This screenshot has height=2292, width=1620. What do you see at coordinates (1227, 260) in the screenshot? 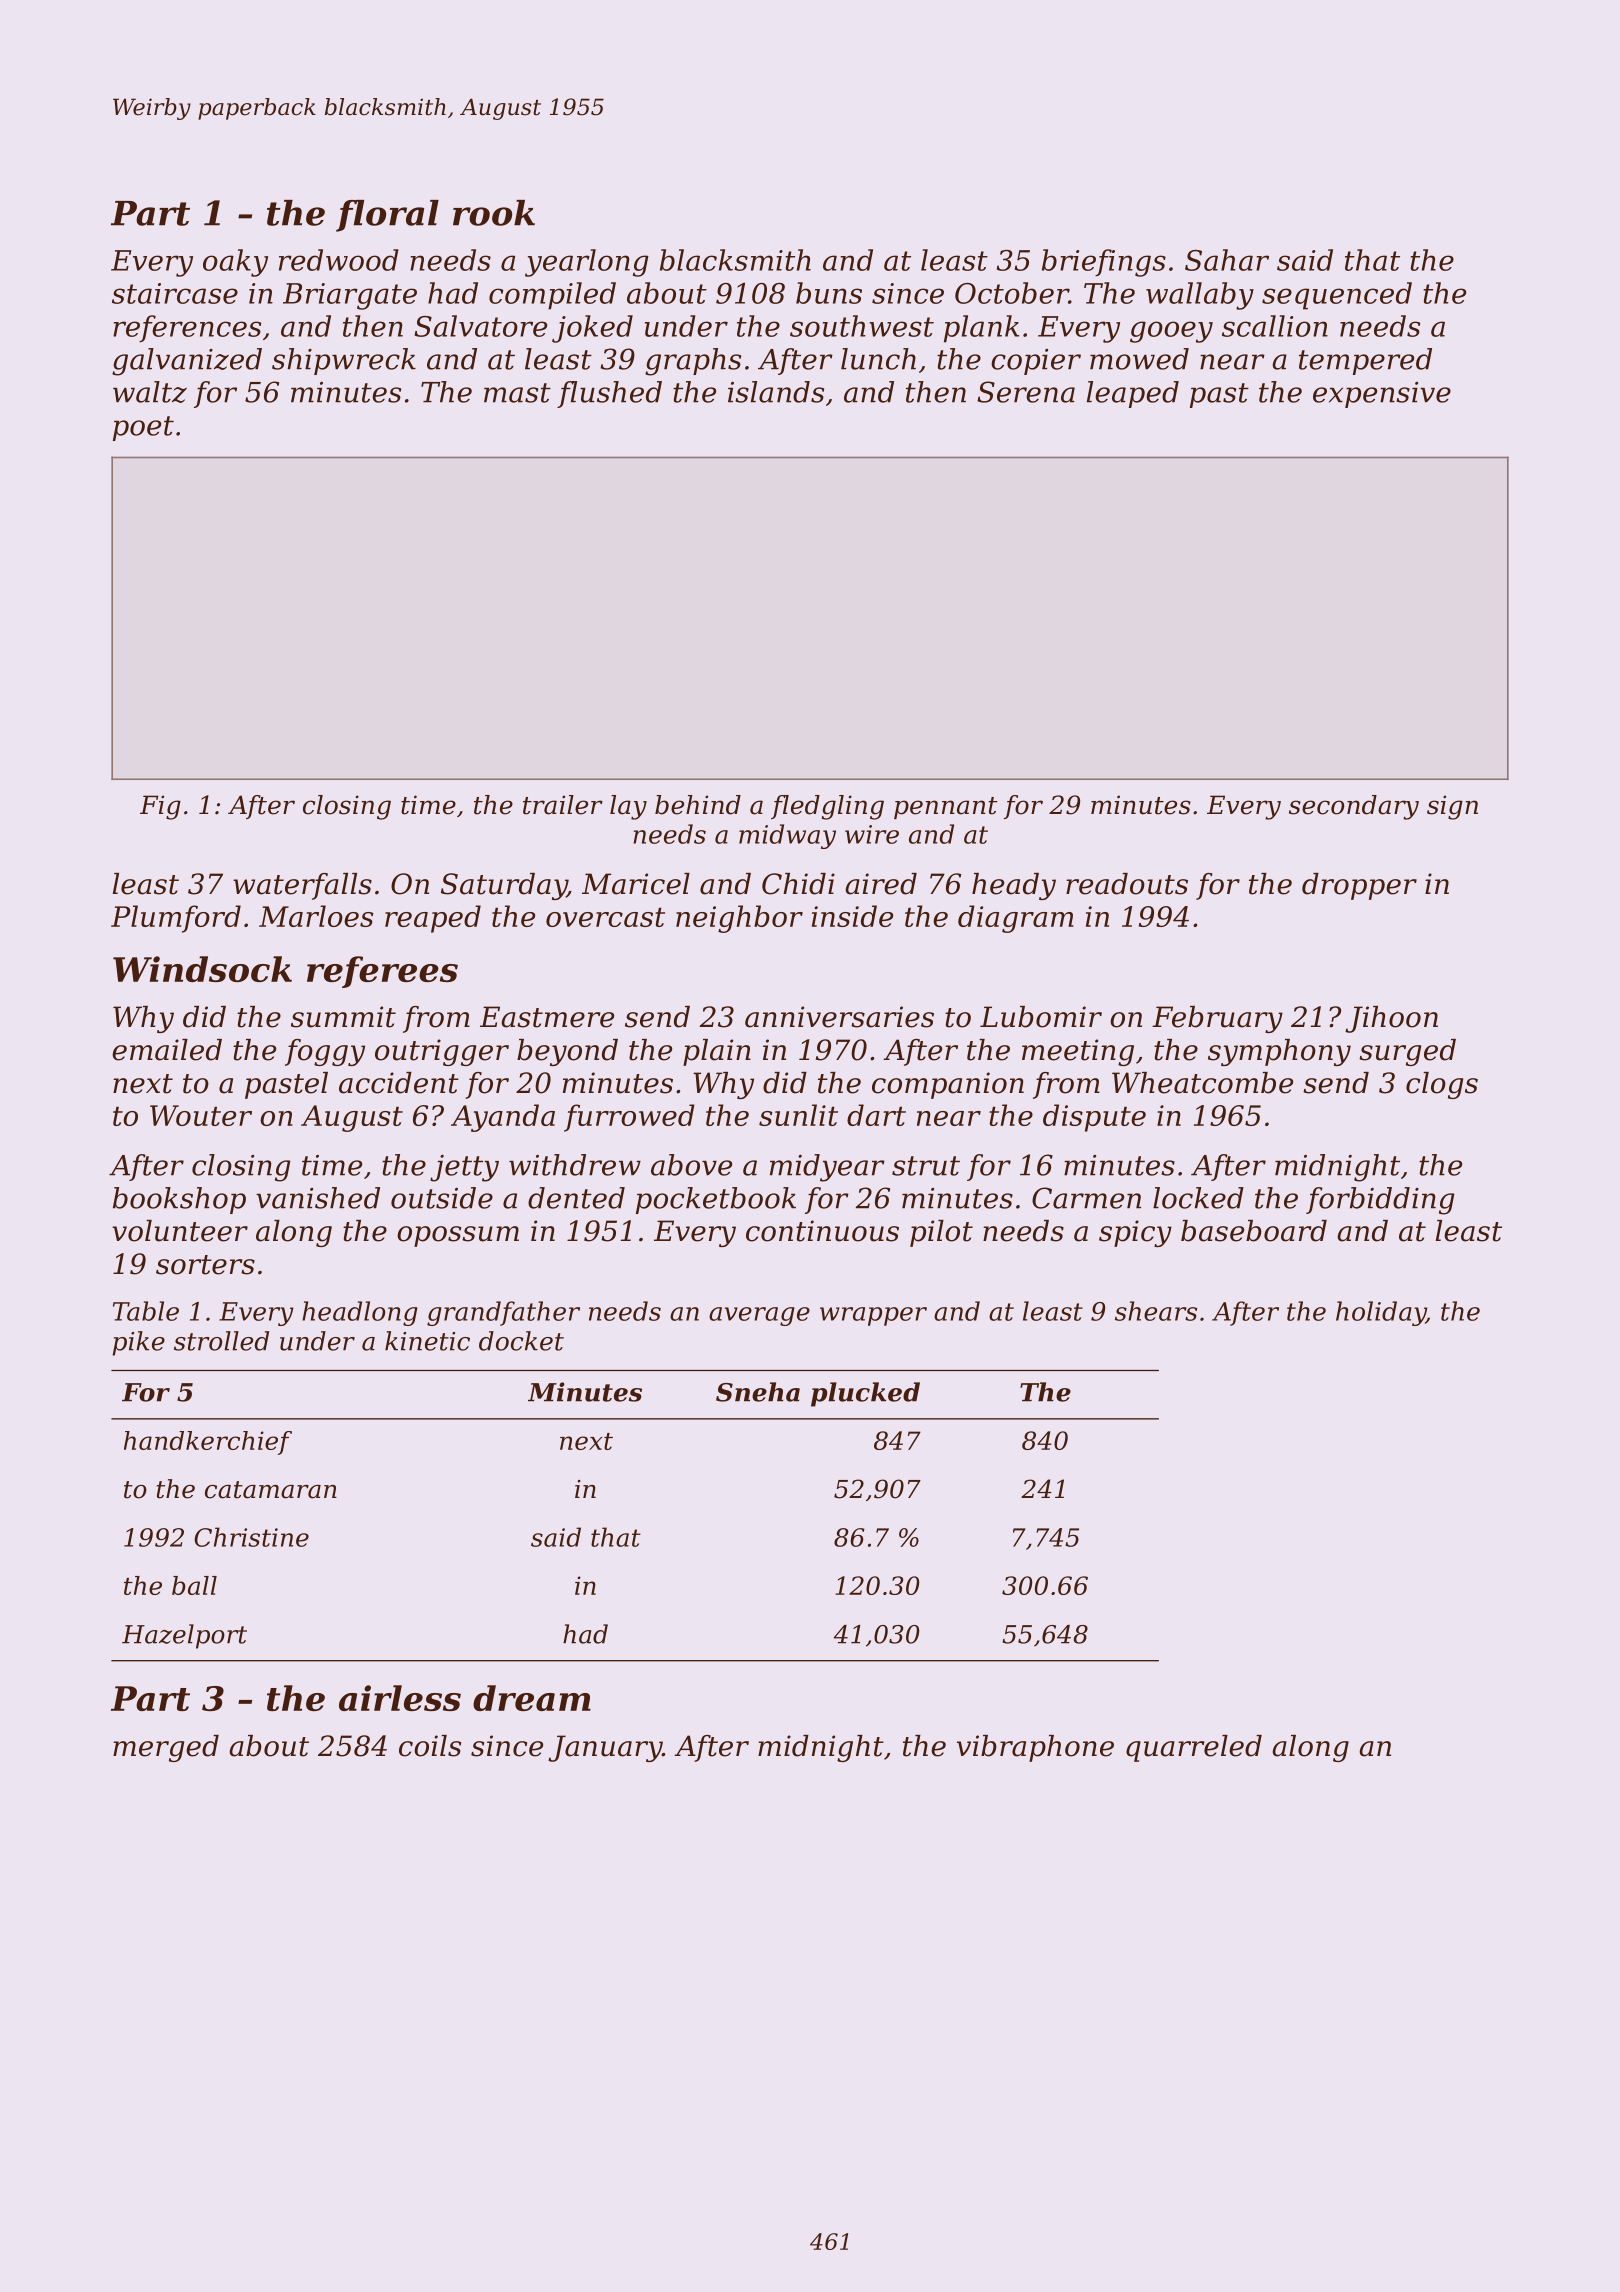
I see `Sahar` at bounding box center [1227, 260].
